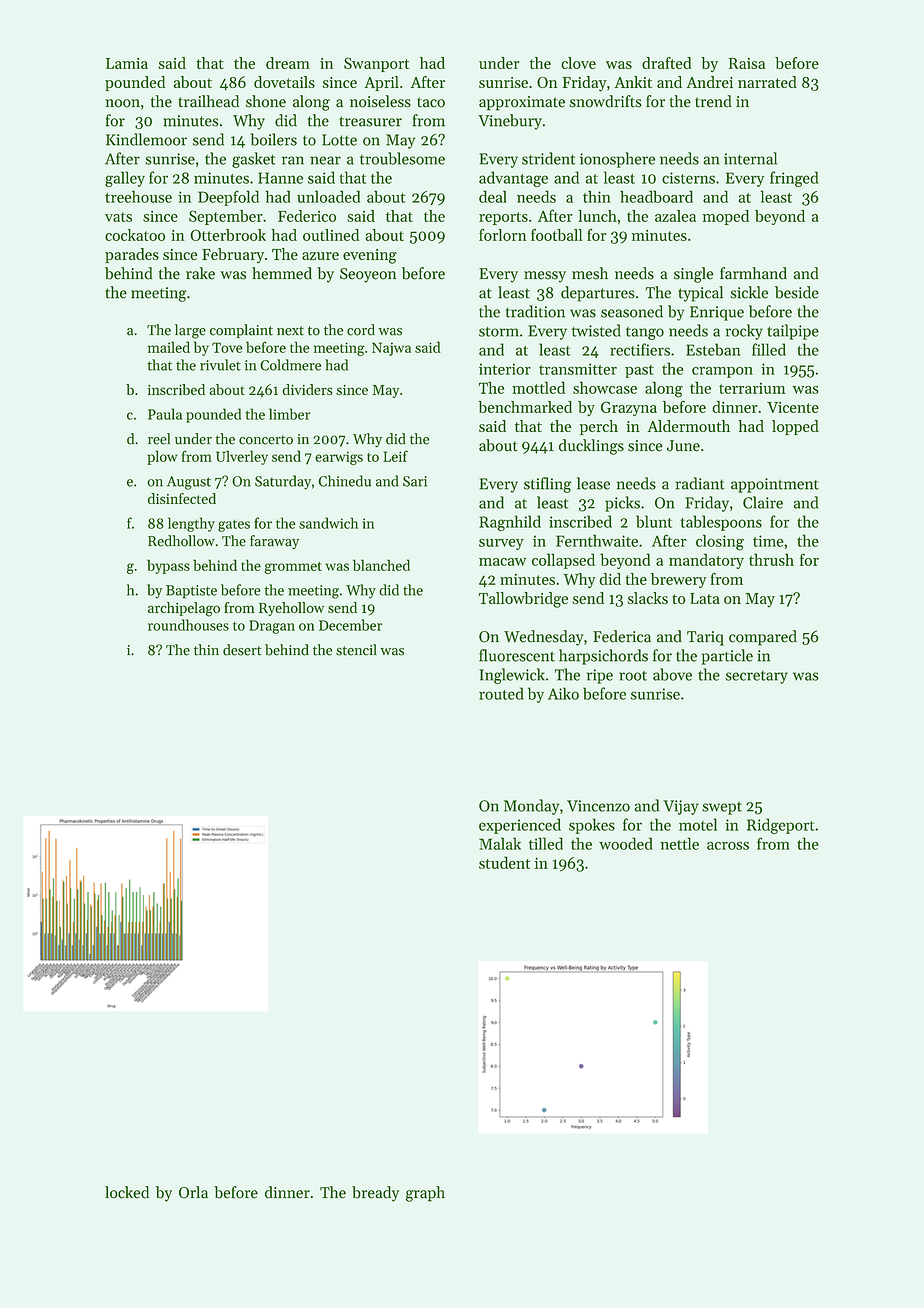  Describe the element at coordinates (503, 234) in the page. I see `forlorn` at that location.
